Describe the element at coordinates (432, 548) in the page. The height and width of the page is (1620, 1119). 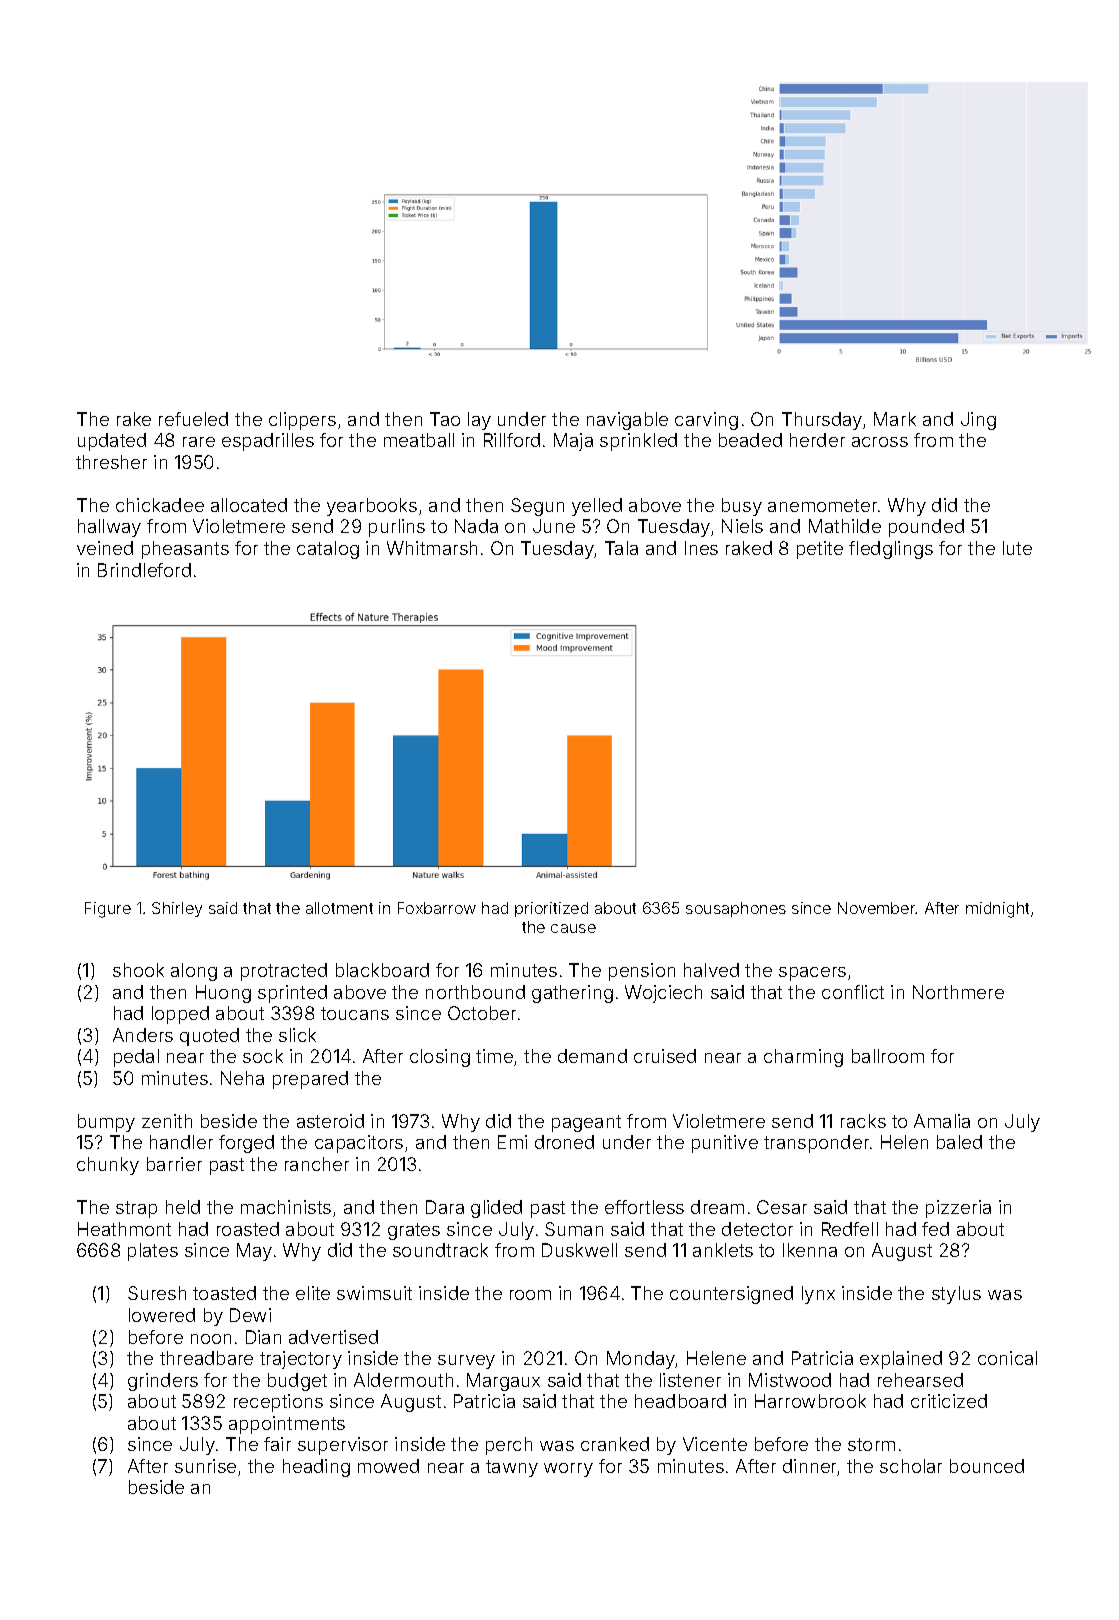
I see `Whitmarsh` at that location.
